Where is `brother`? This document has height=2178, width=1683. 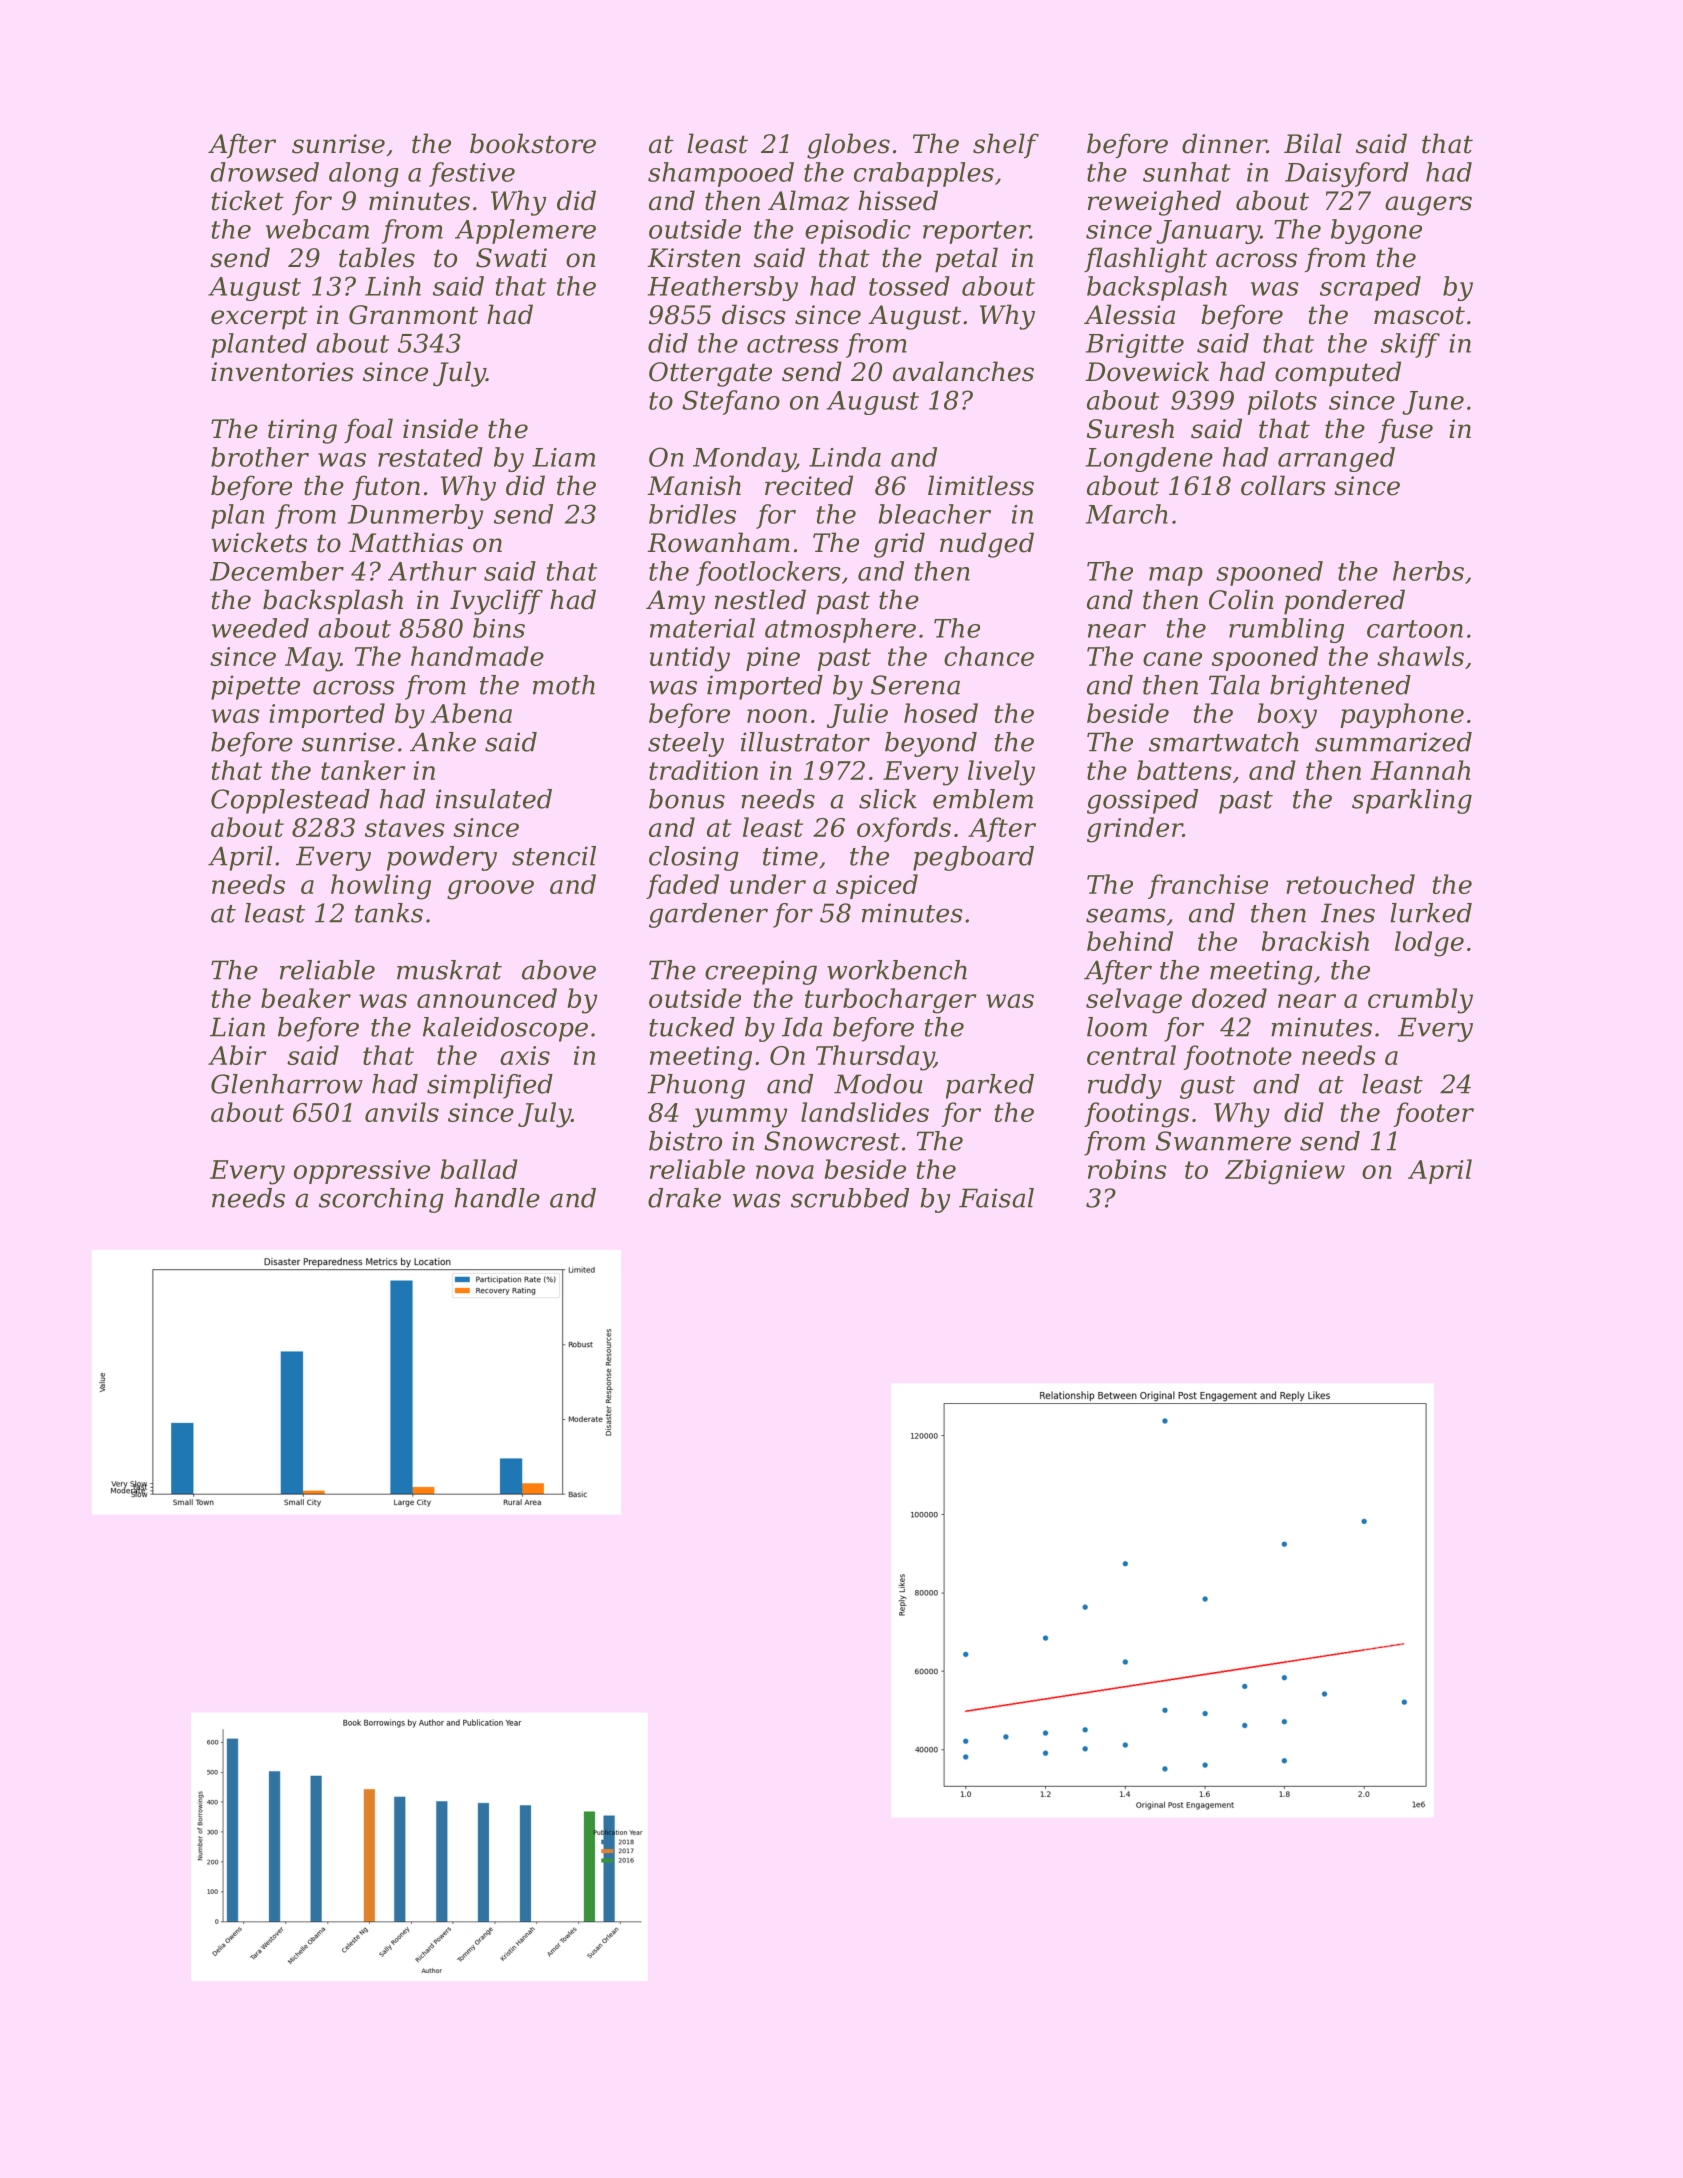
brother is located at coordinates (260, 457).
